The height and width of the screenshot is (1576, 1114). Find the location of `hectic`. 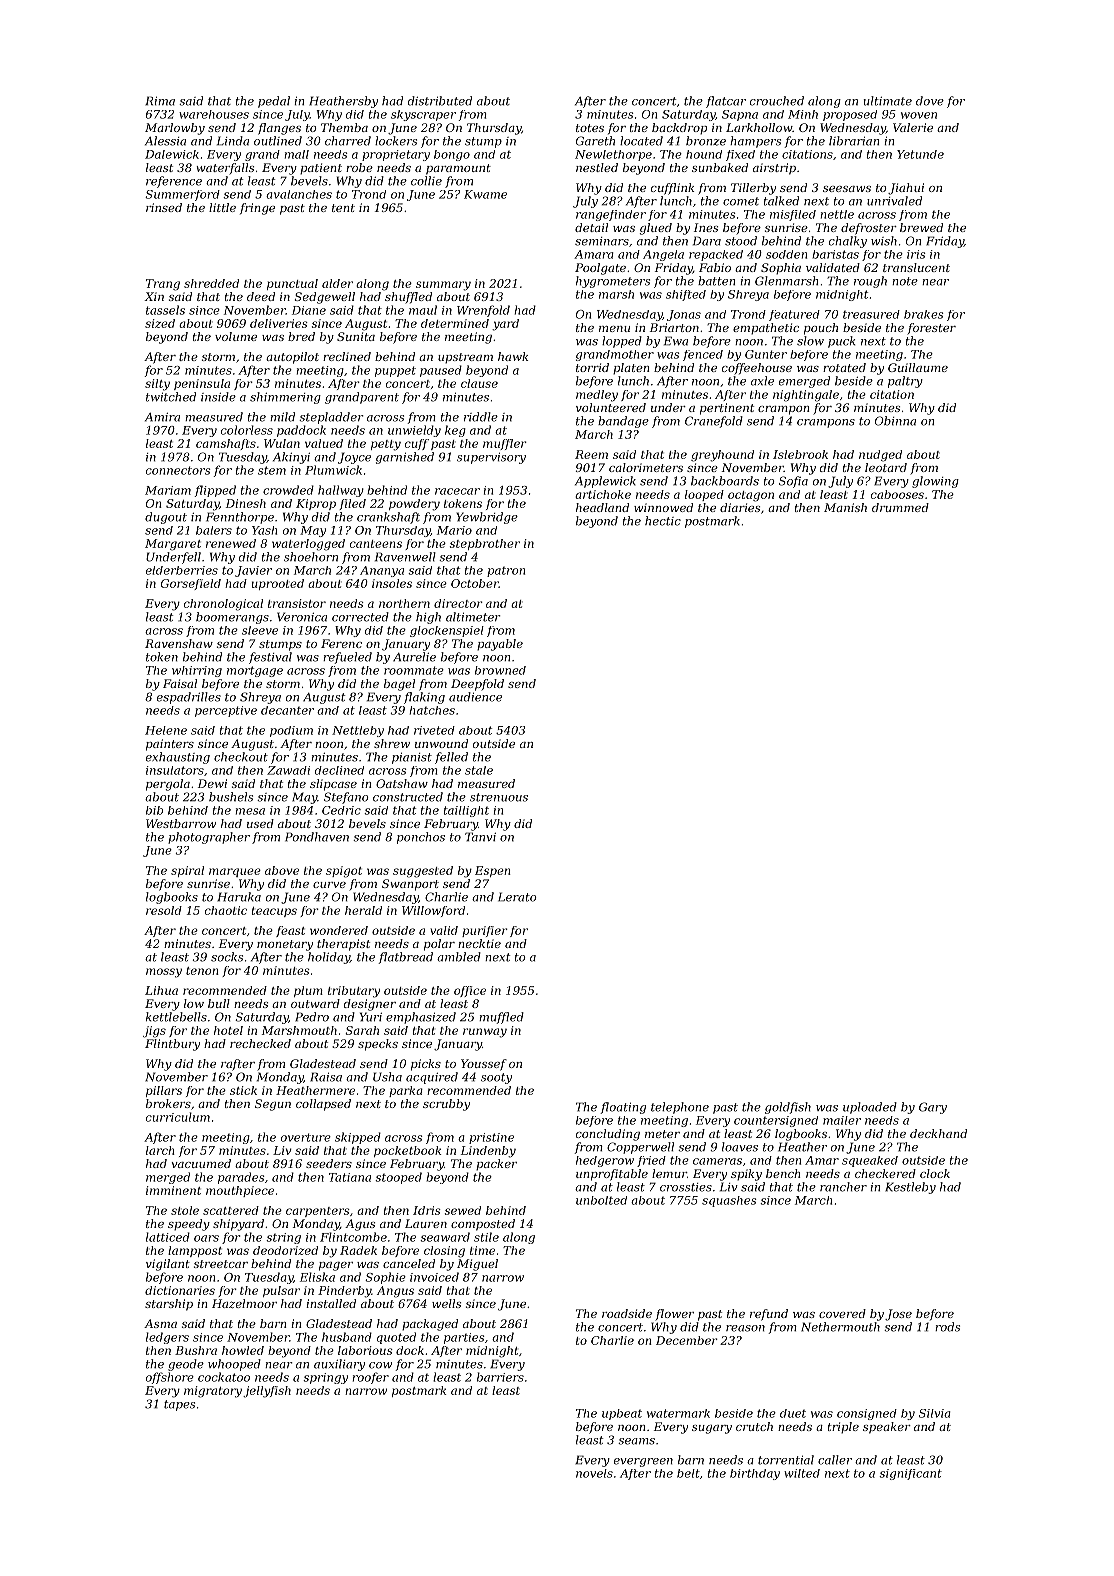

hectic is located at coordinates (663, 521).
